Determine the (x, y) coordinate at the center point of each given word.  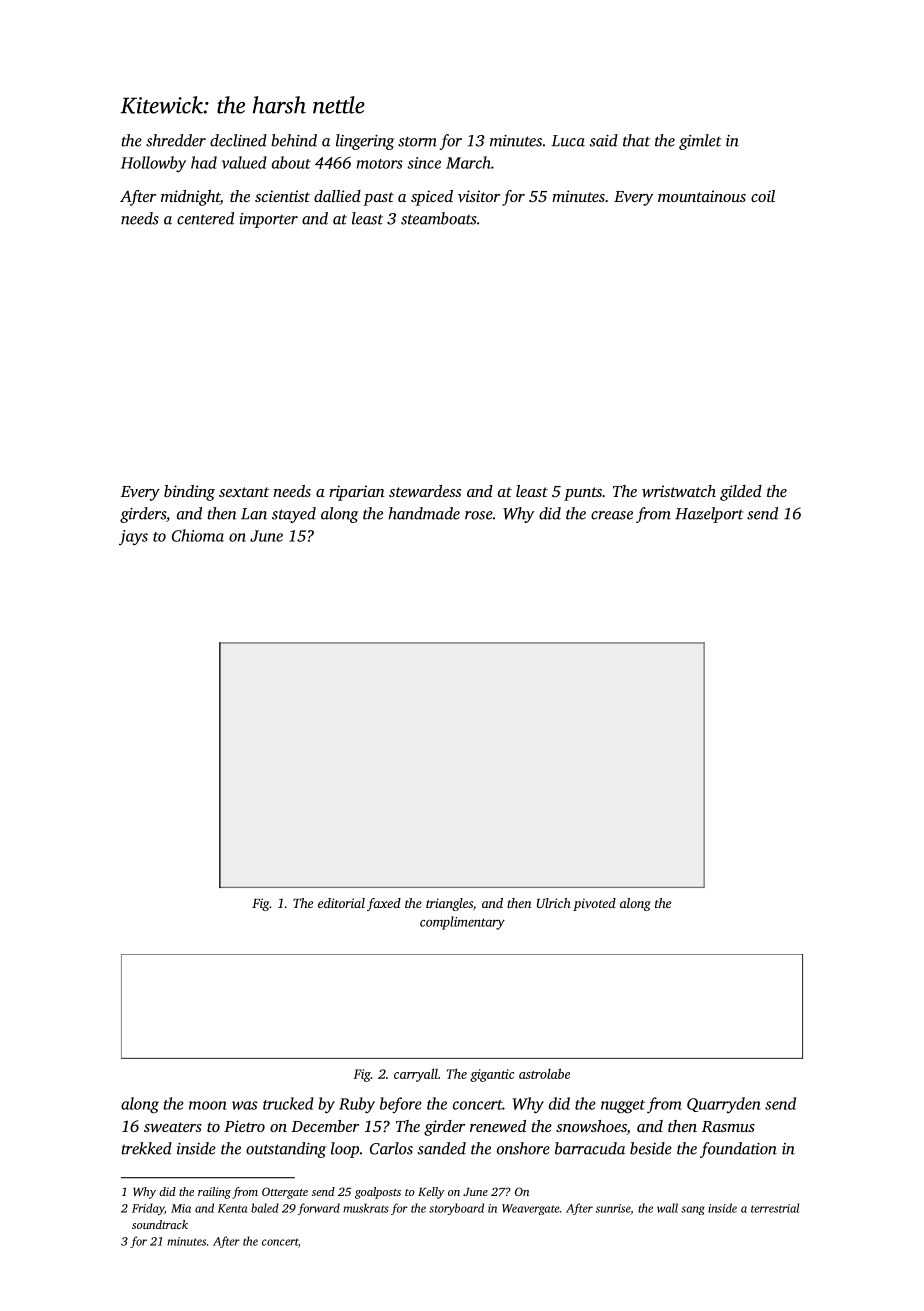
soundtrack (160, 1224)
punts (583, 494)
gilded (741, 493)
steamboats (439, 218)
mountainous (702, 196)
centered (205, 218)
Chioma (198, 535)
